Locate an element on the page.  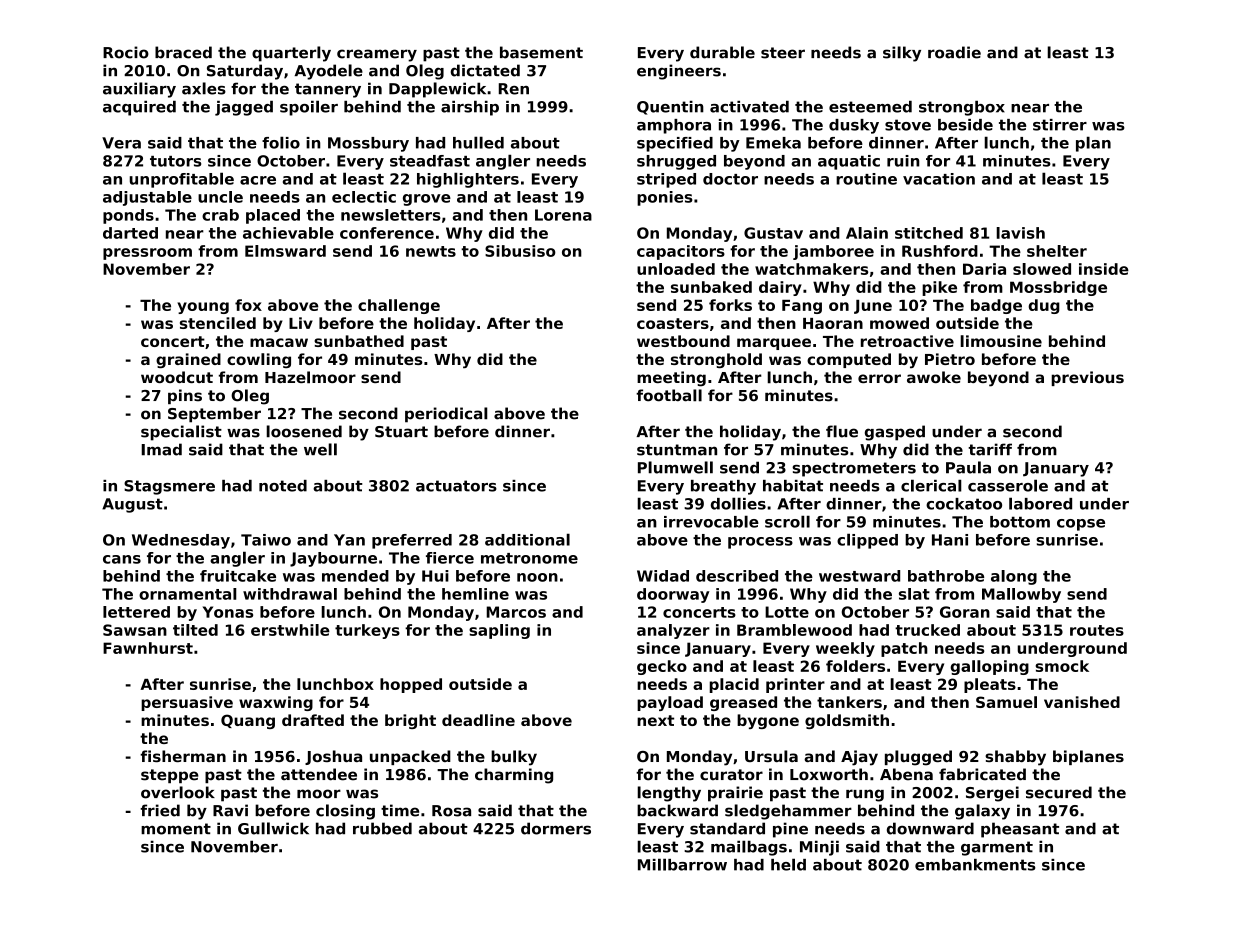
acquired is located at coordinates (139, 108).
